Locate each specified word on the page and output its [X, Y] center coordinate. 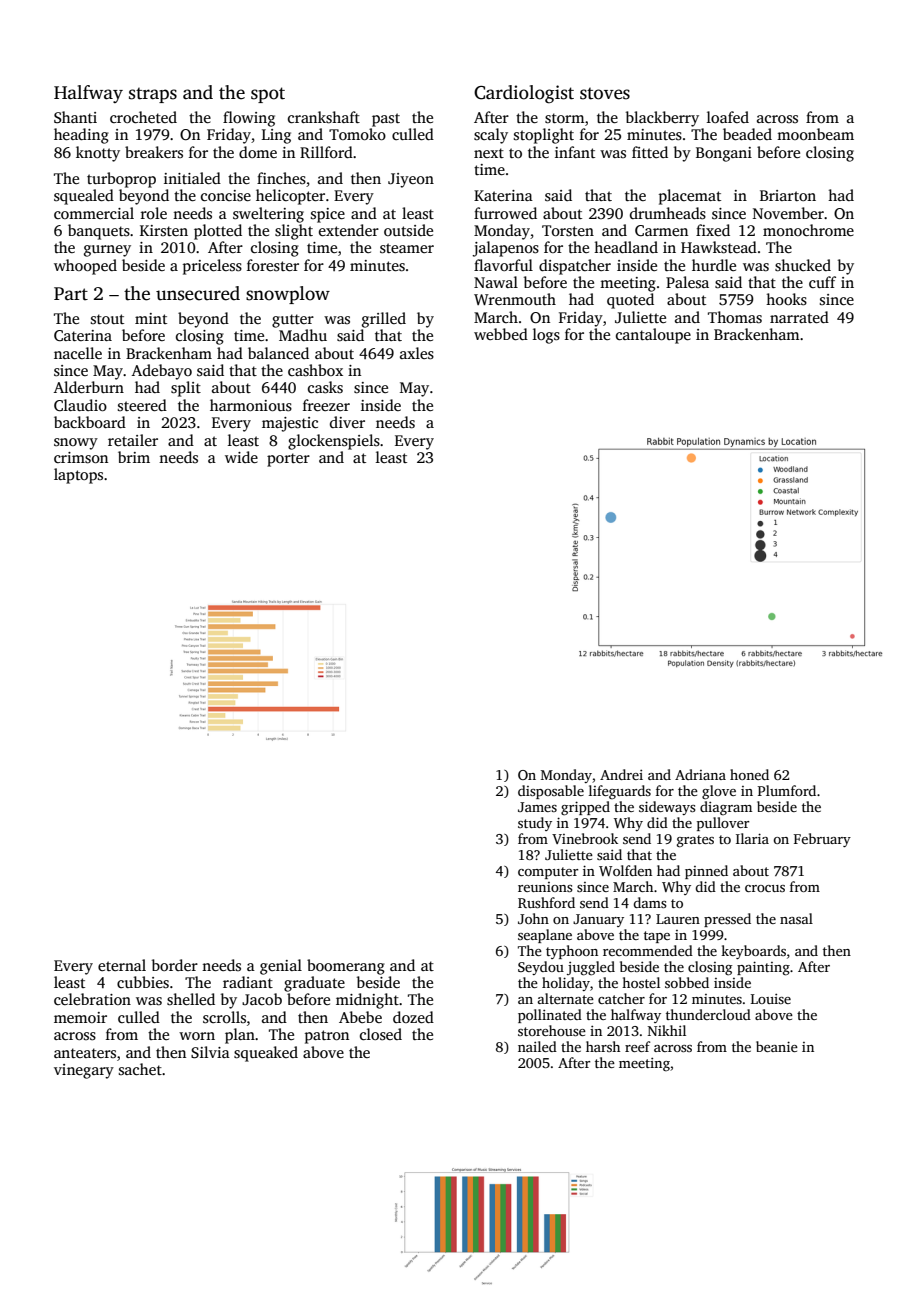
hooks [786, 299]
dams [650, 902]
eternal [122, 965]
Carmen [661, 230]
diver [347, 422]
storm [565, 118]
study [535, 824]
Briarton [788, 195]
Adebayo [162, 372]
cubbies [143, 982]
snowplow [288, 295]
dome [258, 152]
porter [288, 460]
